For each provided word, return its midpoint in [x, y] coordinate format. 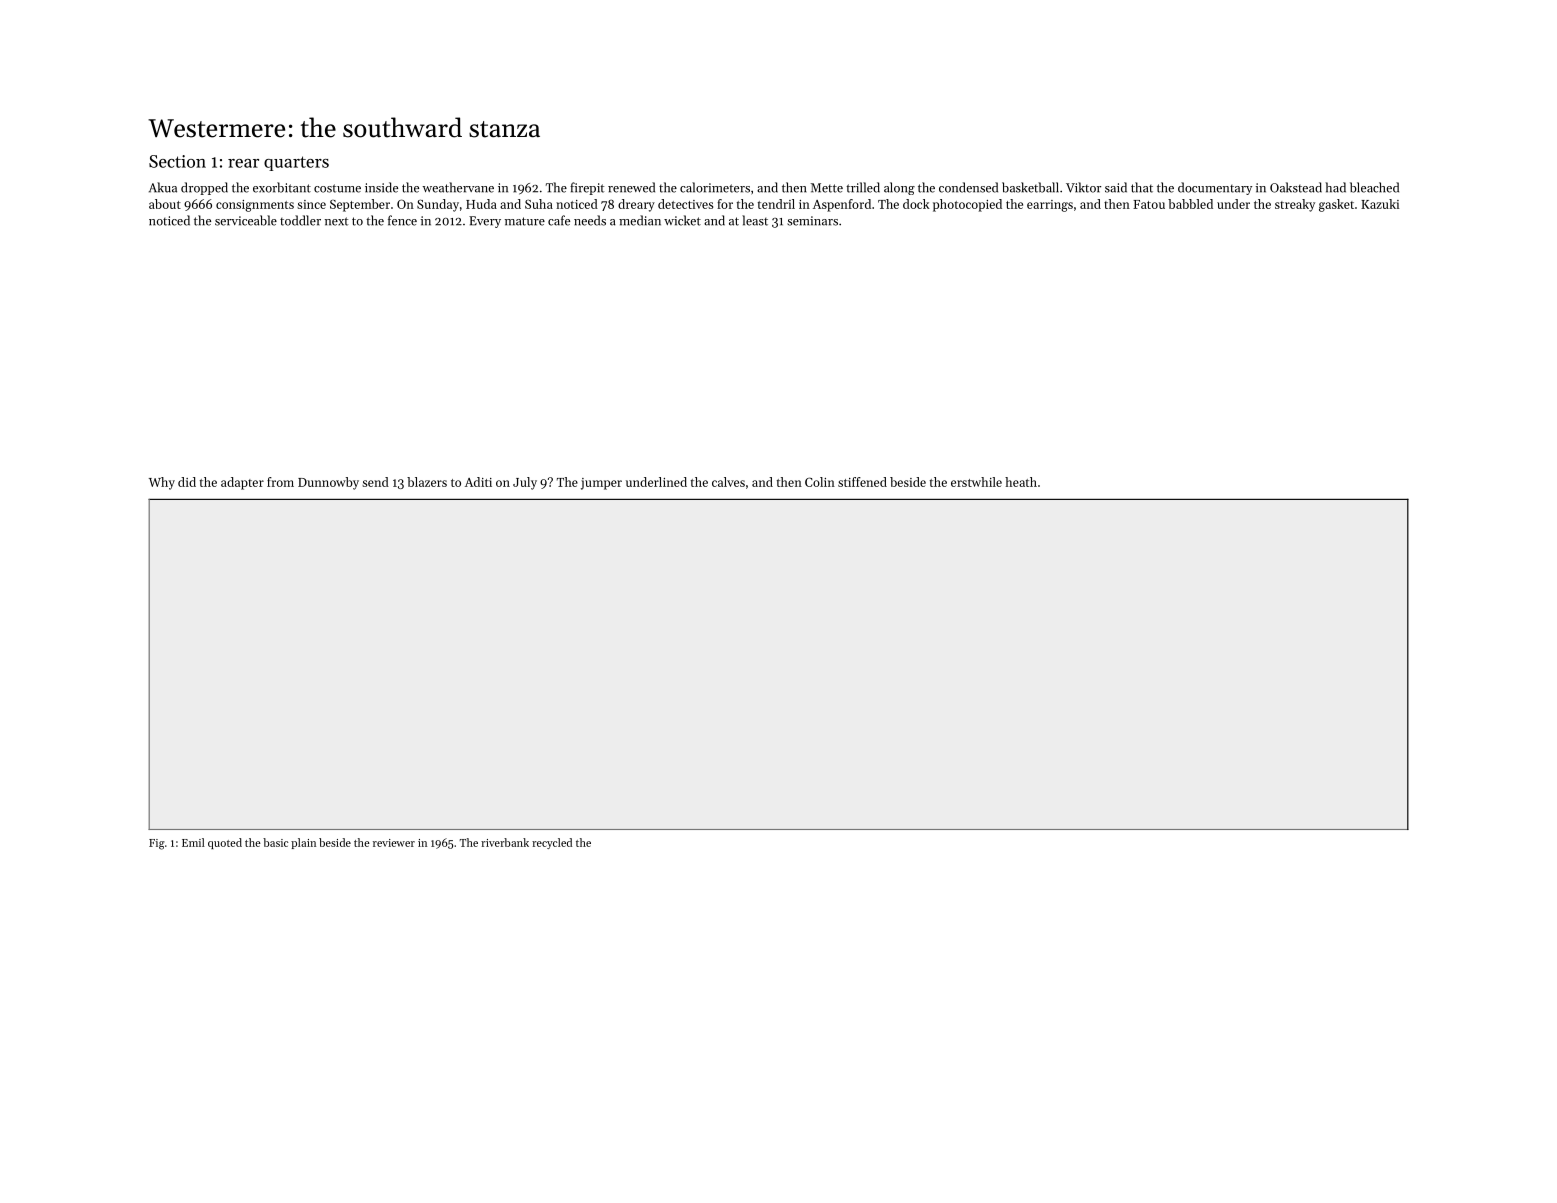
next [336, 221]
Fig [157, 844]
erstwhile [976, 482]
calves [728, 482]
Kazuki [1380, 204]
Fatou [1149, 204]
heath [1021, 482]
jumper [601, 484]
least [755, 220]
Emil [193, 842]
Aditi [478, 482]
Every [485, 222]
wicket [682, 220]
